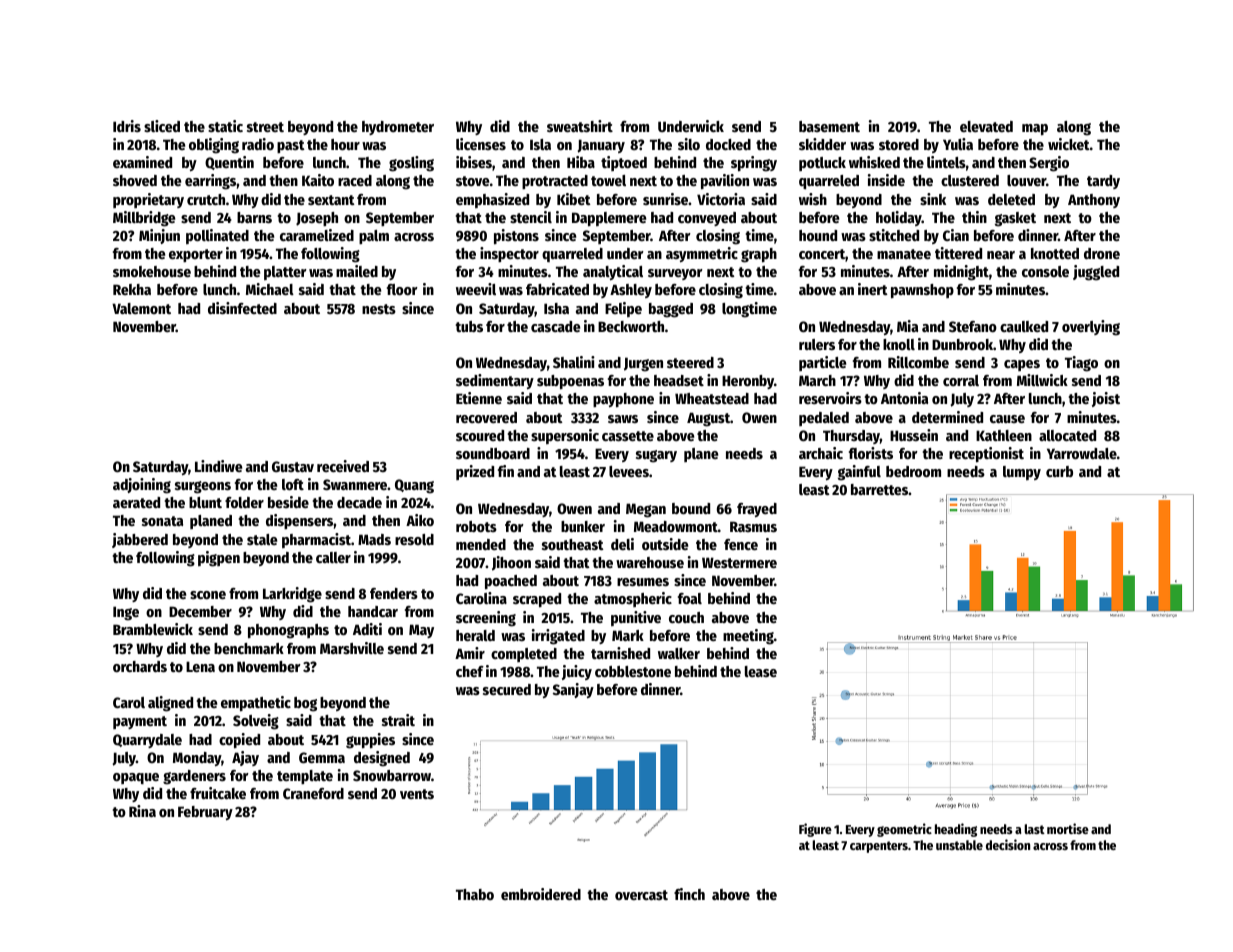  Describe the element at coordinates (200, 666) in the screenshot. I see `Lena` at that location.
